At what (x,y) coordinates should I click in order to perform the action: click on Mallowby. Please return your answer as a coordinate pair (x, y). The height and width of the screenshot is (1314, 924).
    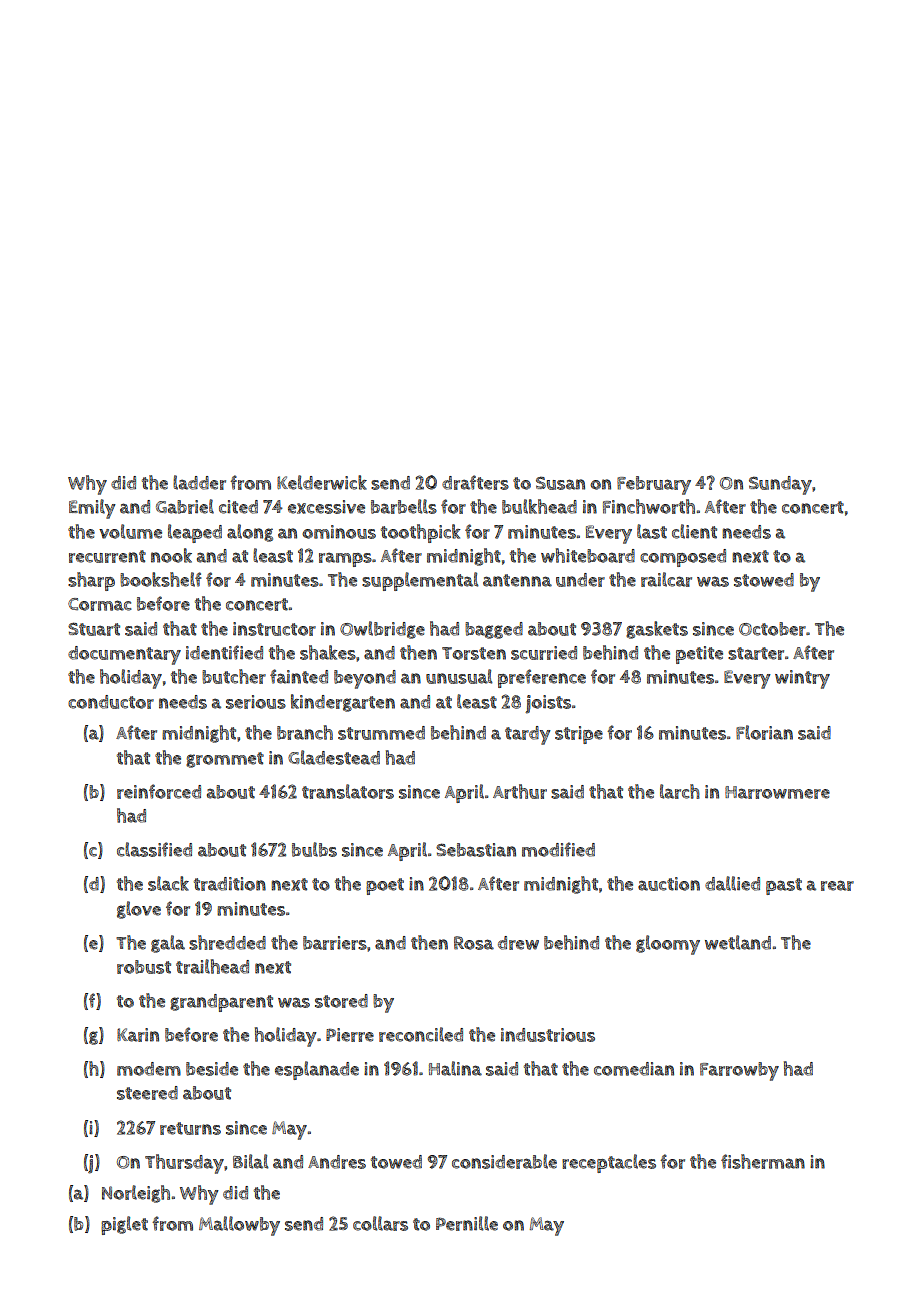
    Looking at the image, I should click on (239, 1226).
